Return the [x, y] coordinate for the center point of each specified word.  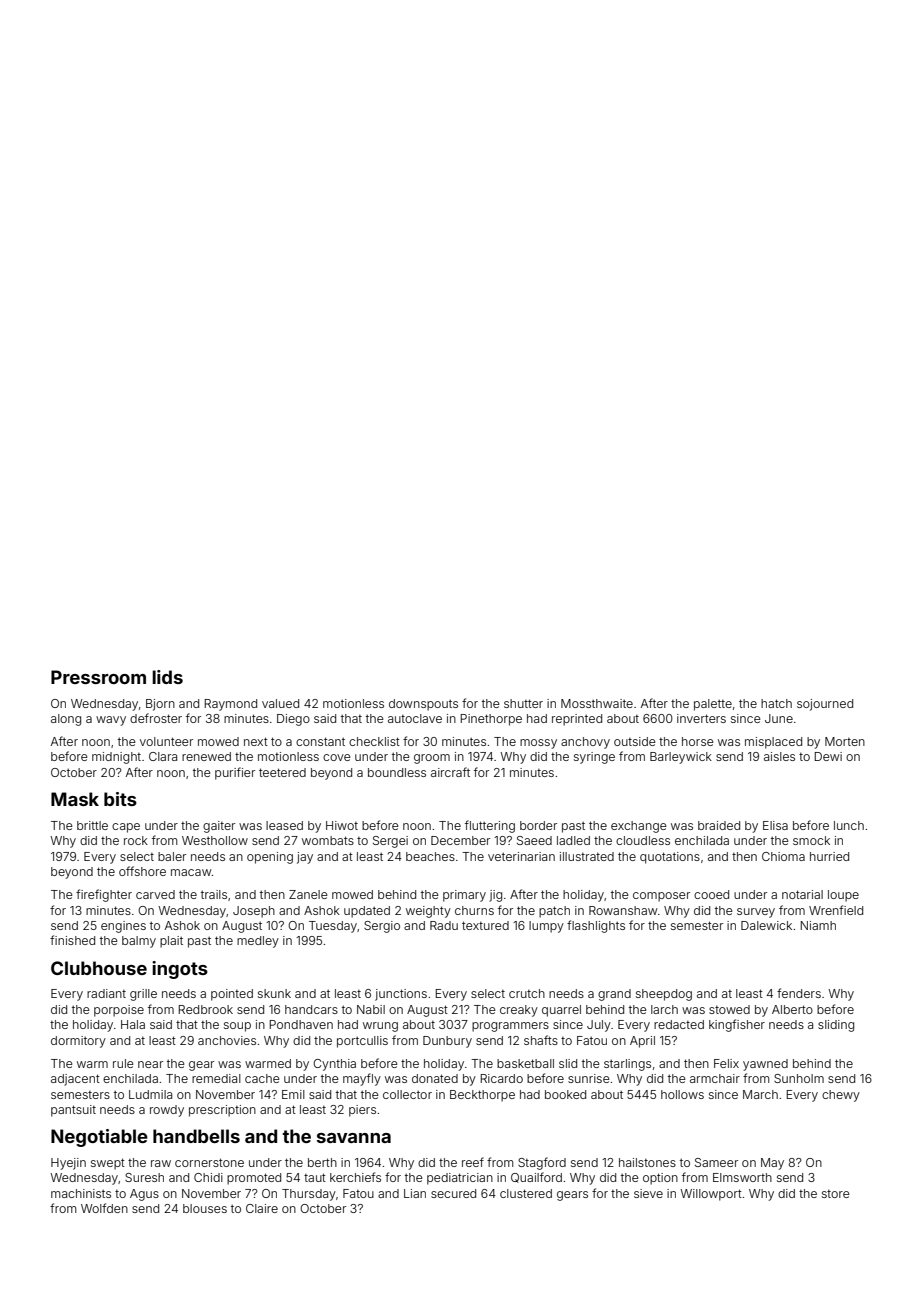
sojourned [825, 705]
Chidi [208, 1177]
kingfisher [737, 1025]
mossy [538, 744]
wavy [111, 721]
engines [123, 927]
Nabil [371, 1009]
